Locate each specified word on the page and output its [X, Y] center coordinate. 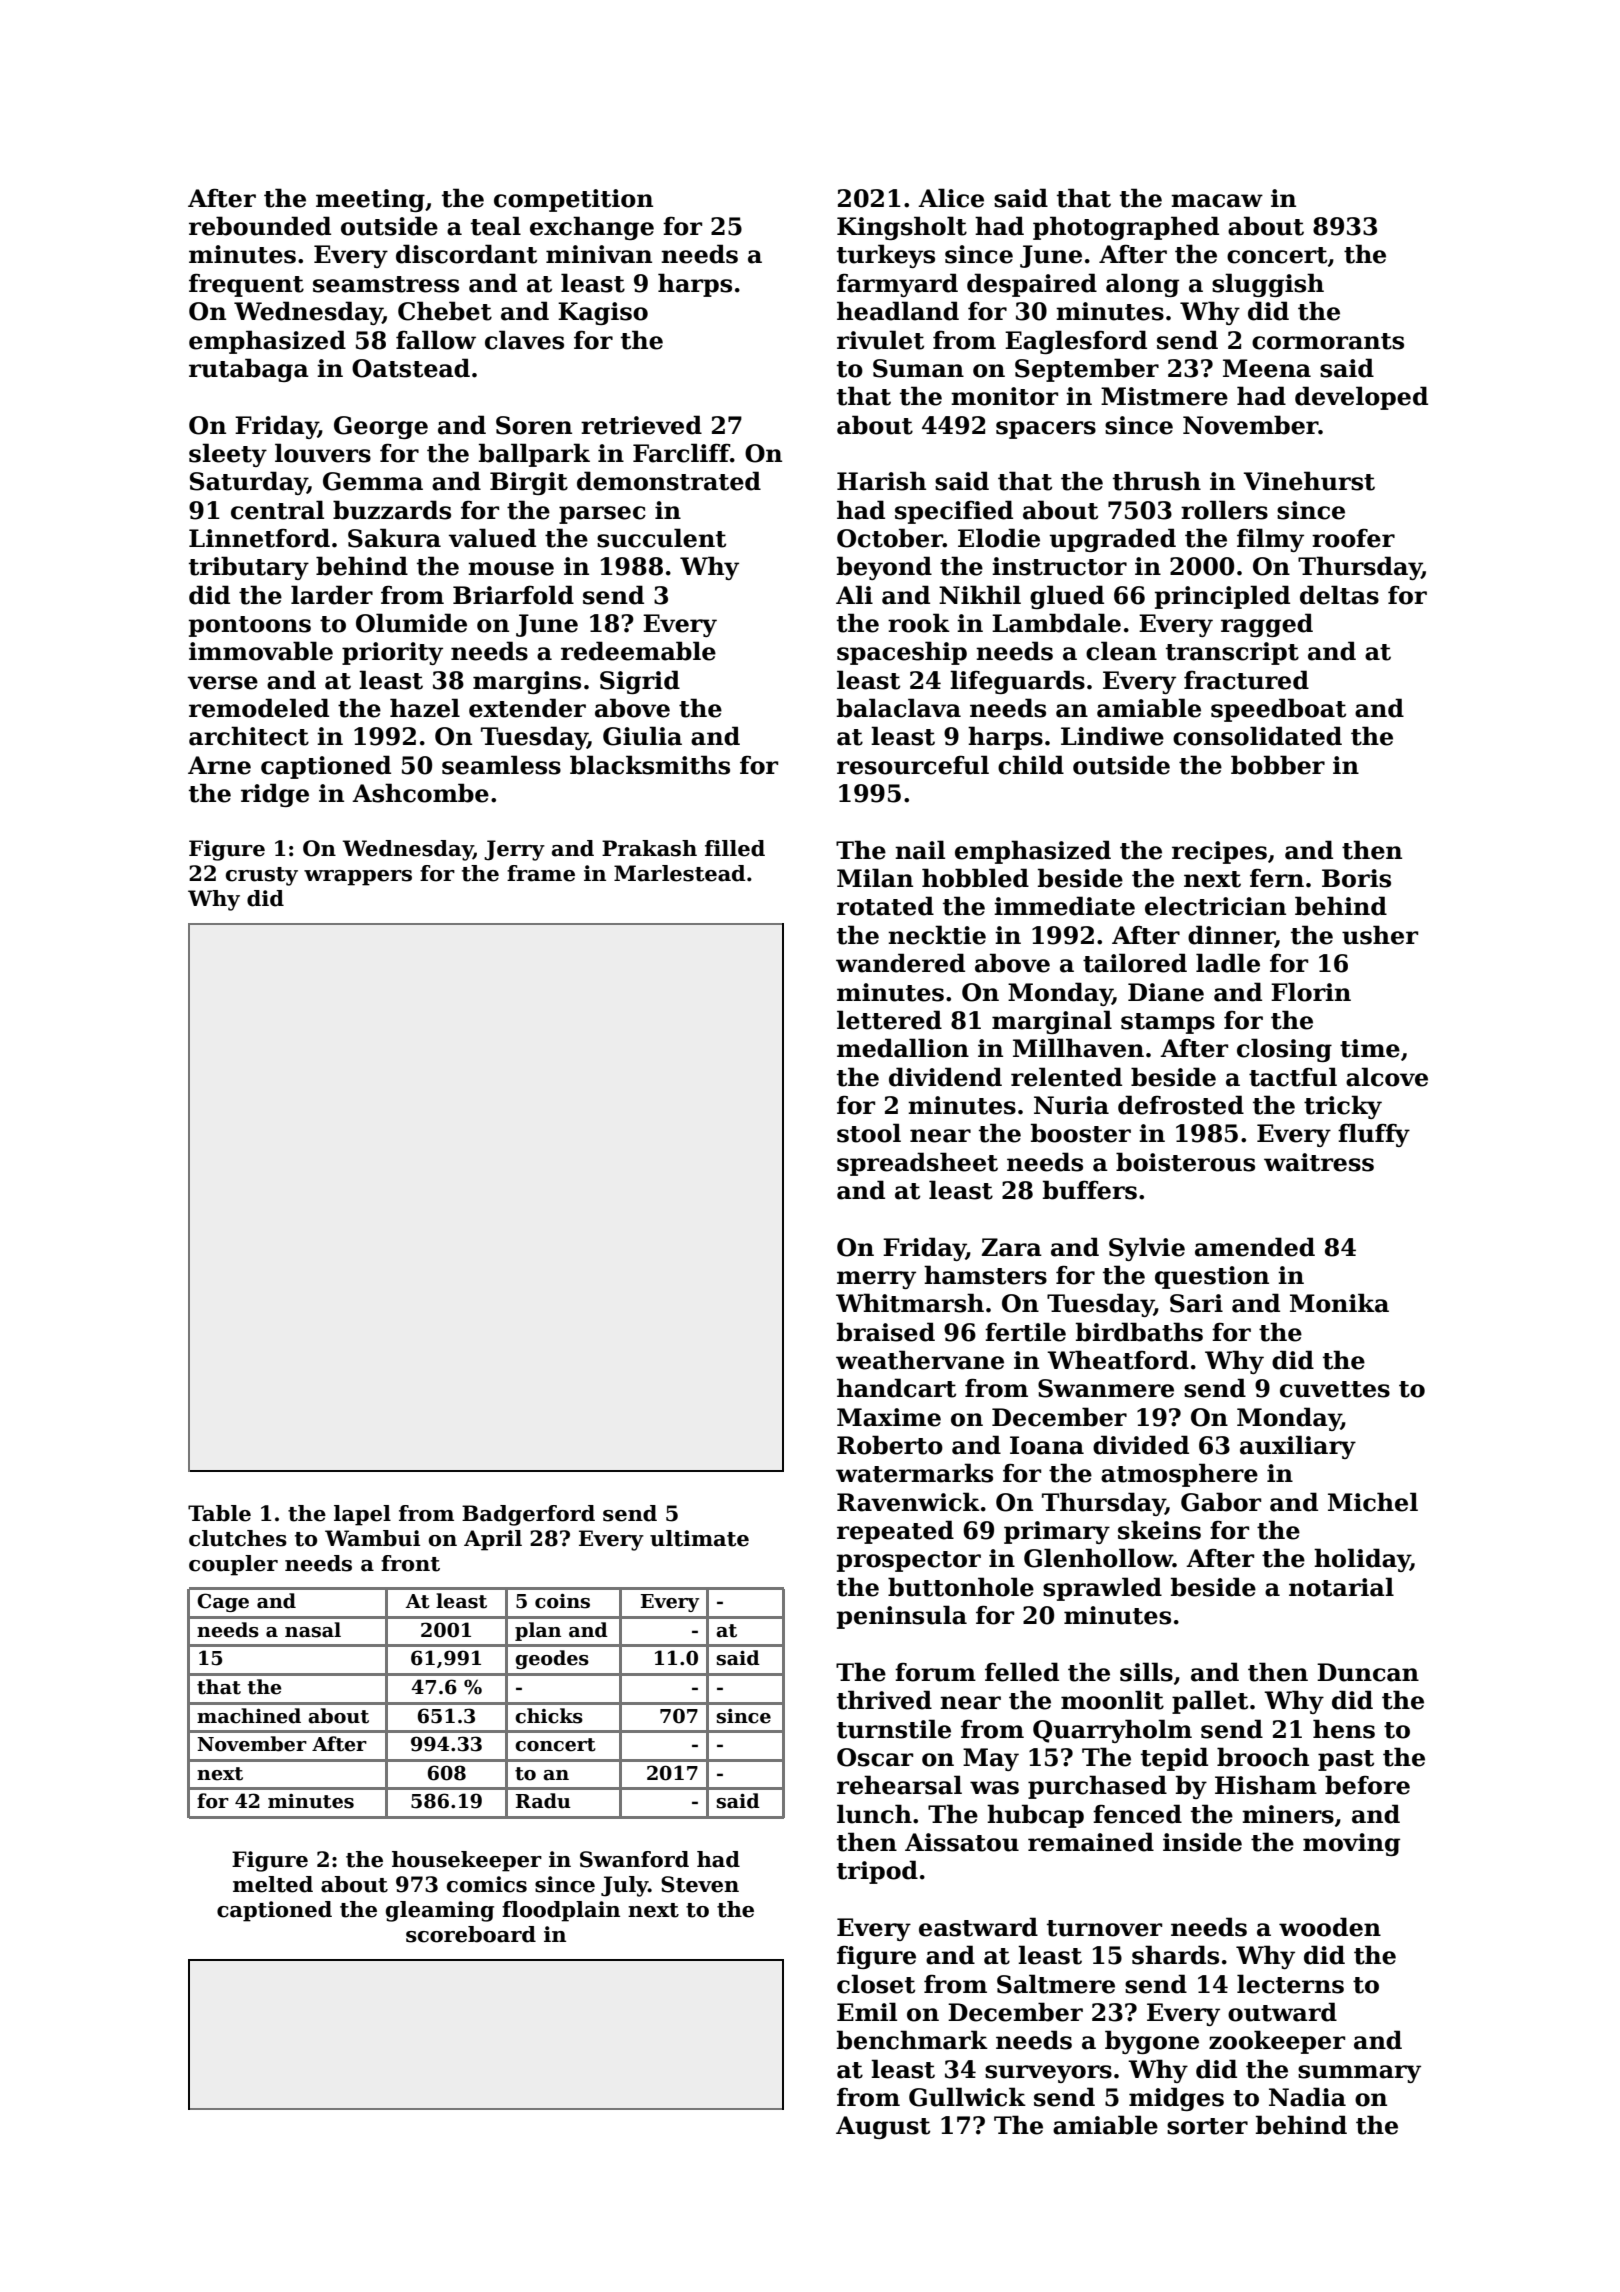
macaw [1217, 201]
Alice [951, 198]
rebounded [260, 226]
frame [541, 873]
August [883, 2127]
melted [273, 1884]
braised [886, 1332]
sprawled [1102, 1589]
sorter [1207, 2126]
